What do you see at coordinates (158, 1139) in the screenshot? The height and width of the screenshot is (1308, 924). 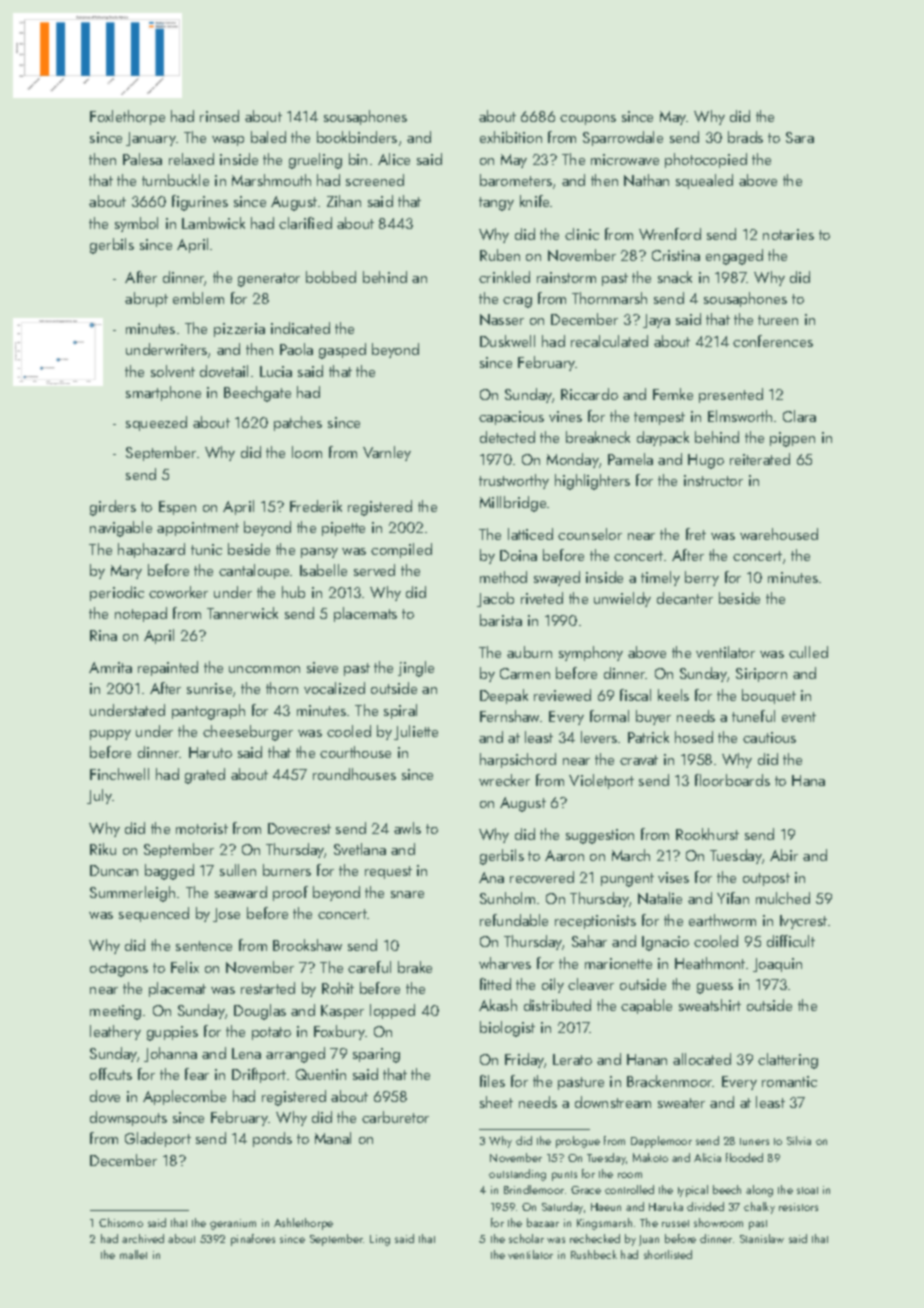 I see `Gladeport` at bounding box center [158, 1139].
